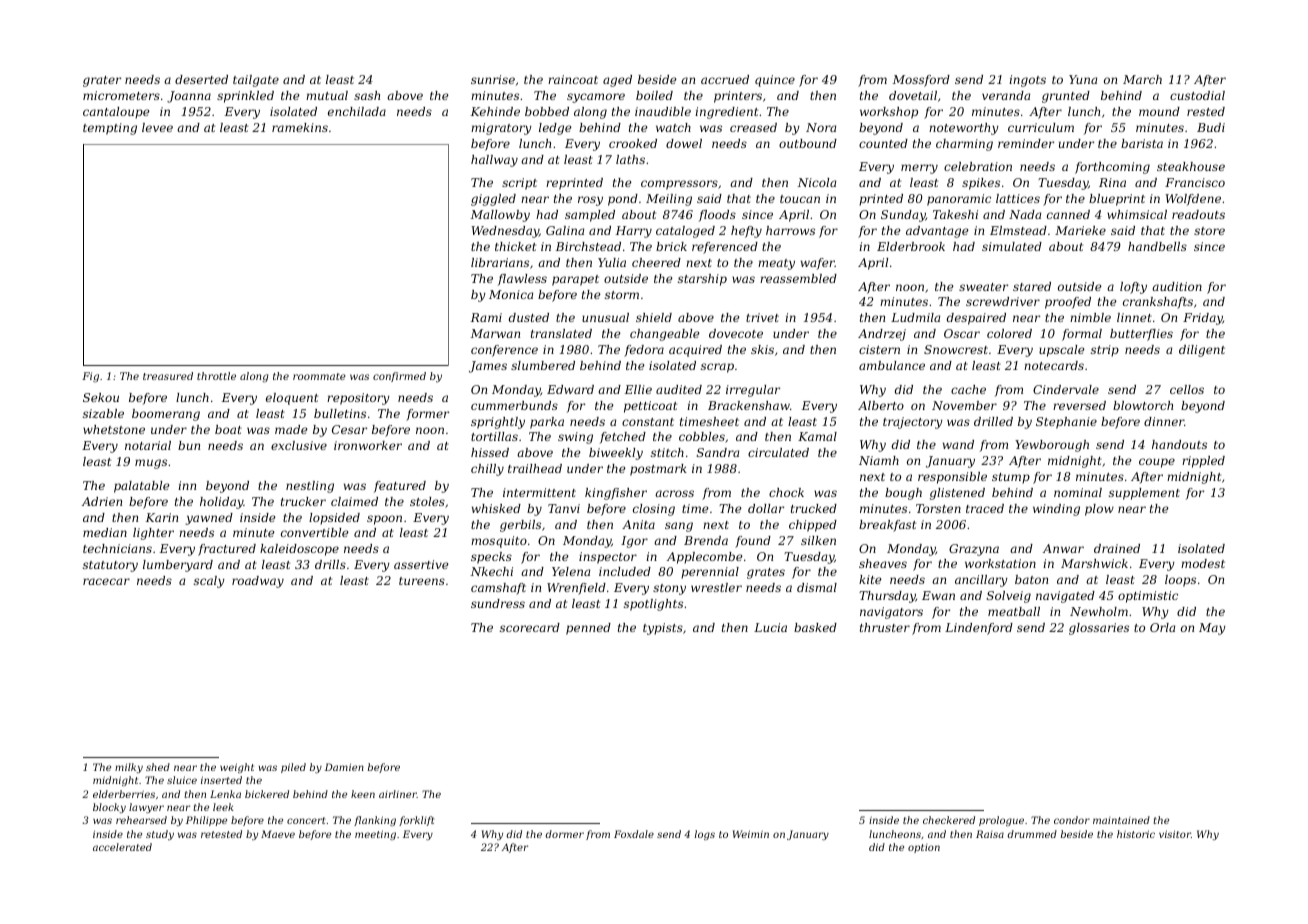 The width and height of the document is (1308, 924). I want to click on typists, so click(663, 629).
